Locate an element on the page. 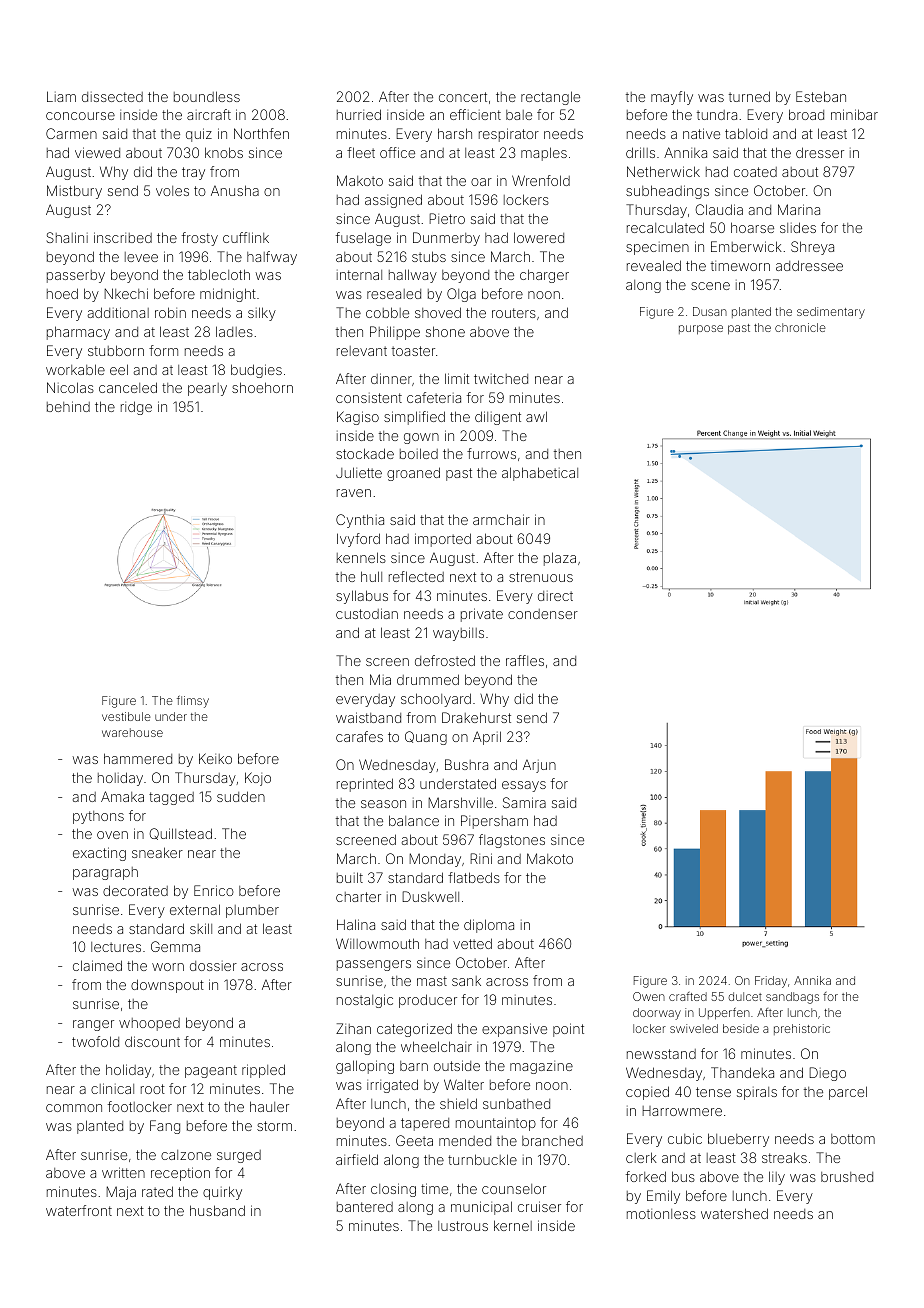  downspout is located at coordinates (167, 986).
